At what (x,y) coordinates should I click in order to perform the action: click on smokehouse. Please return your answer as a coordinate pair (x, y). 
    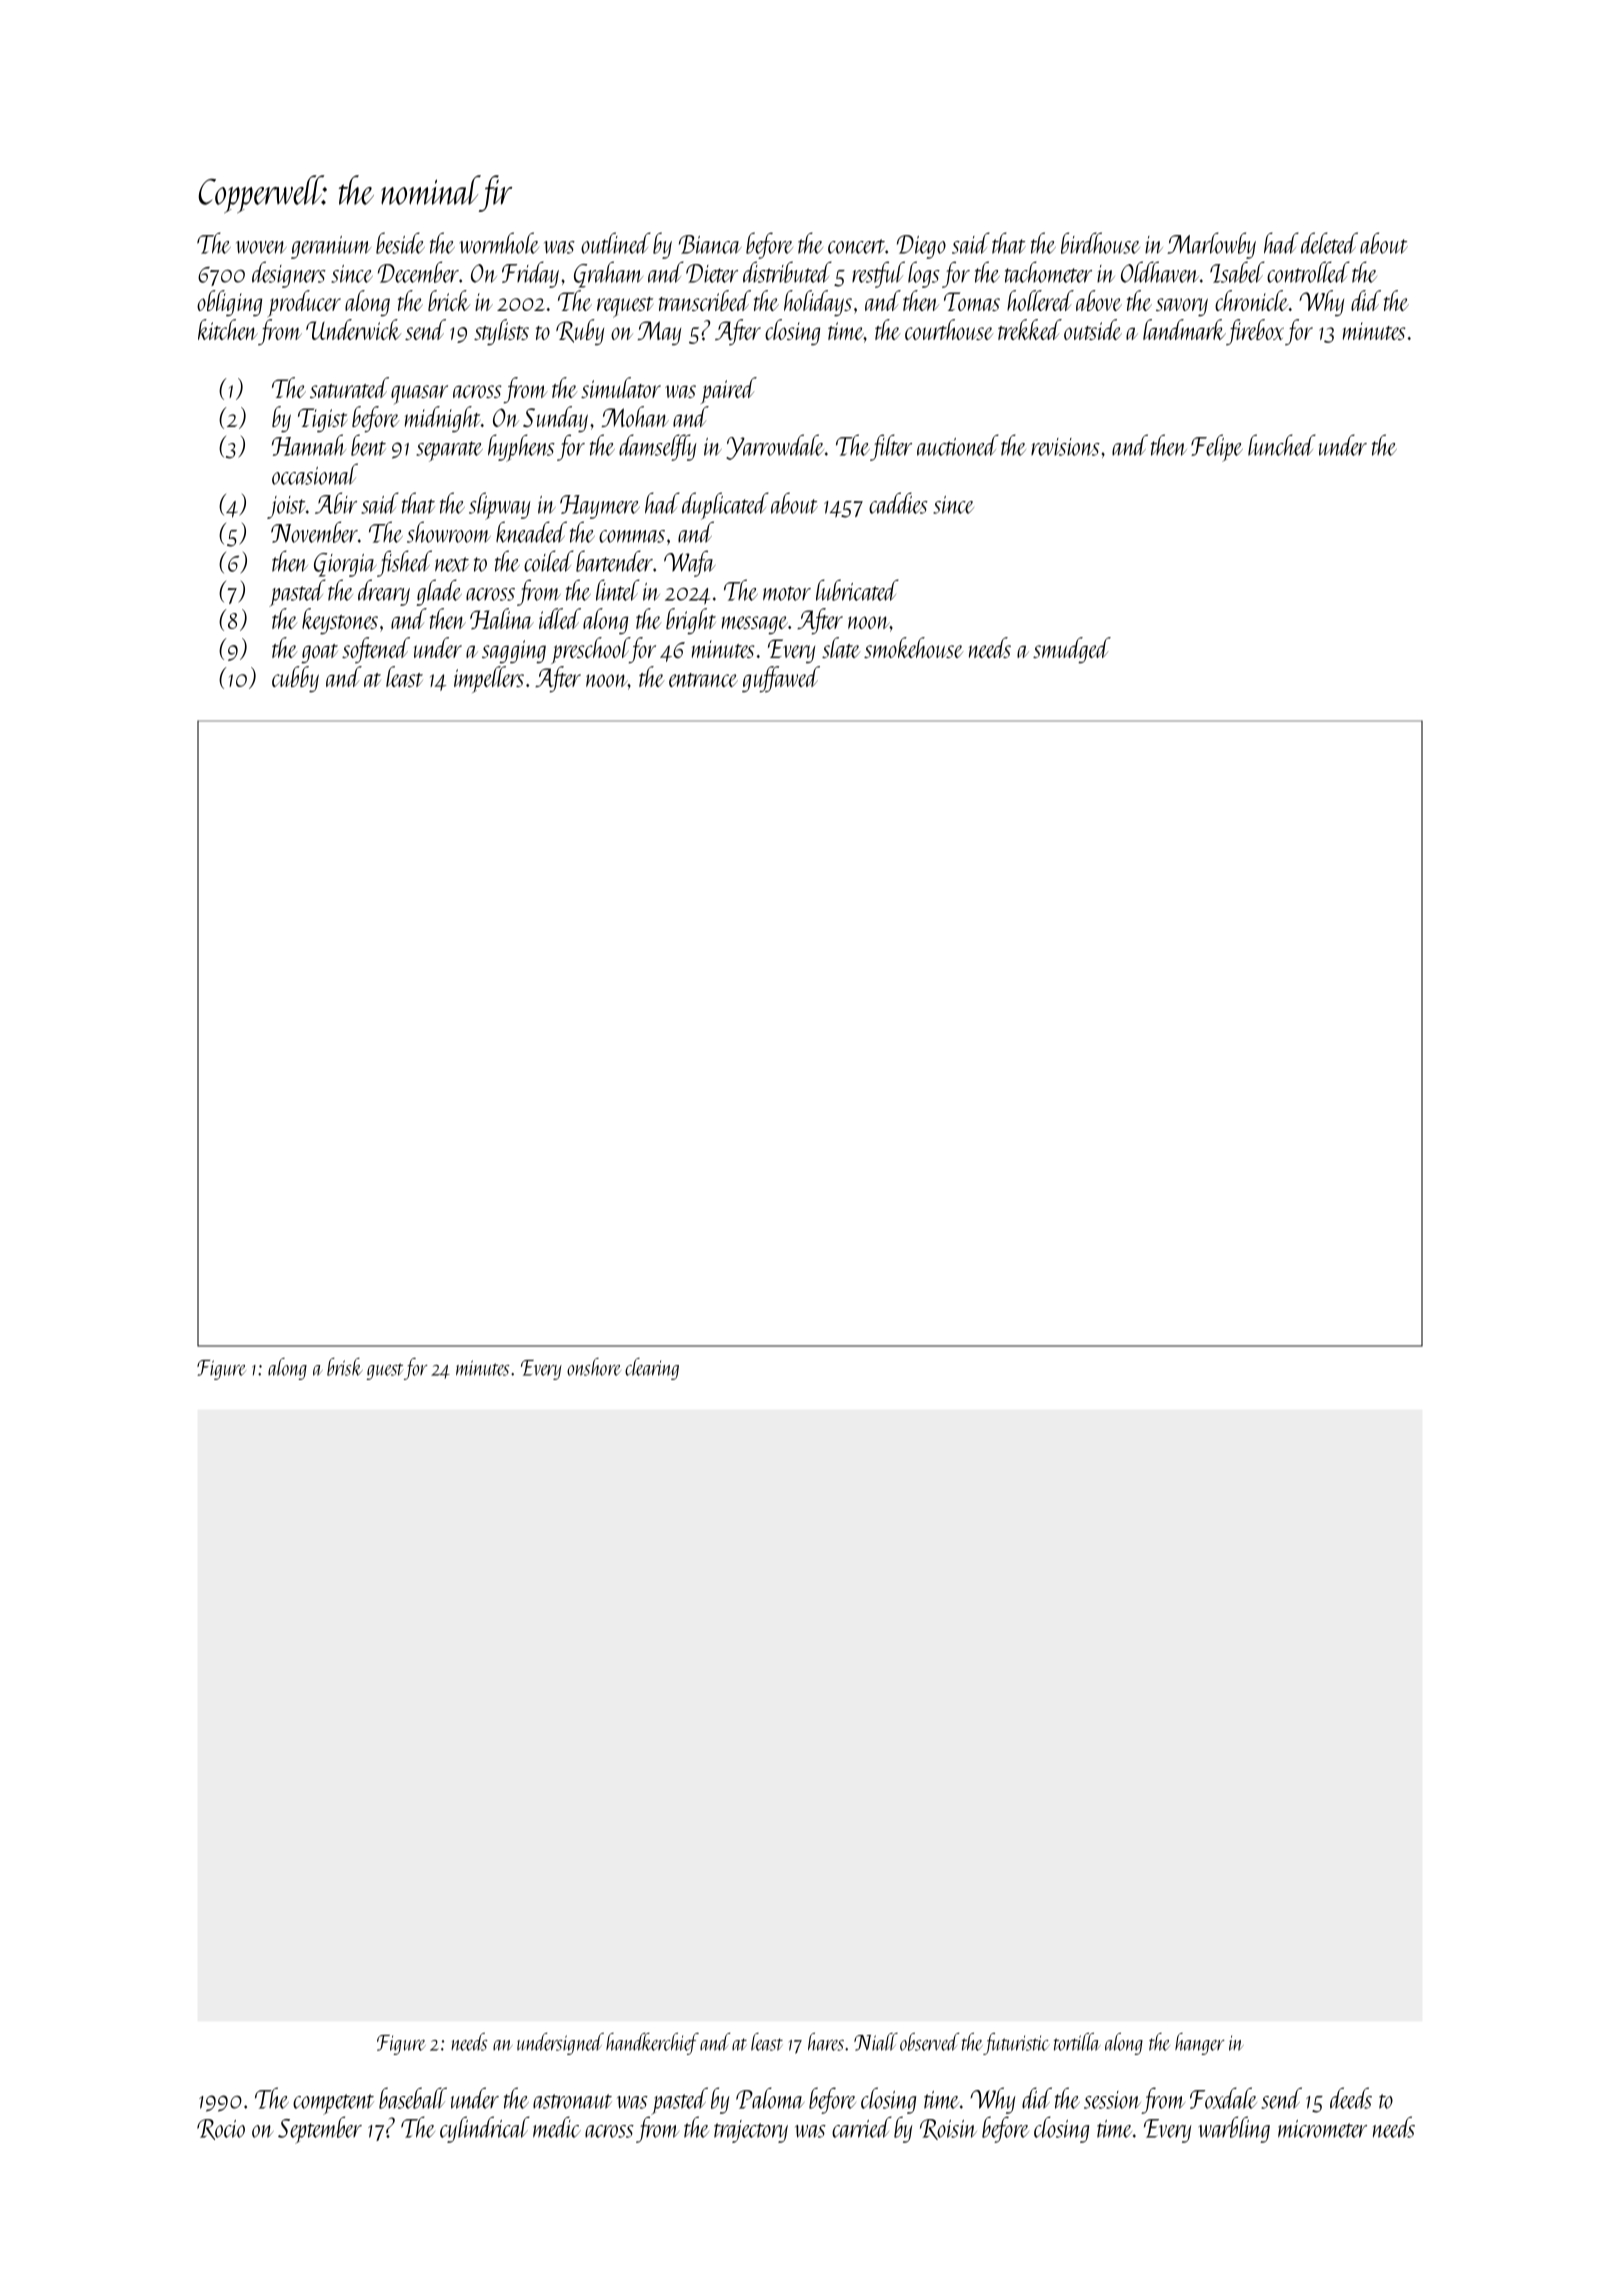
    Looking at the image, I should click on (914, 647).
